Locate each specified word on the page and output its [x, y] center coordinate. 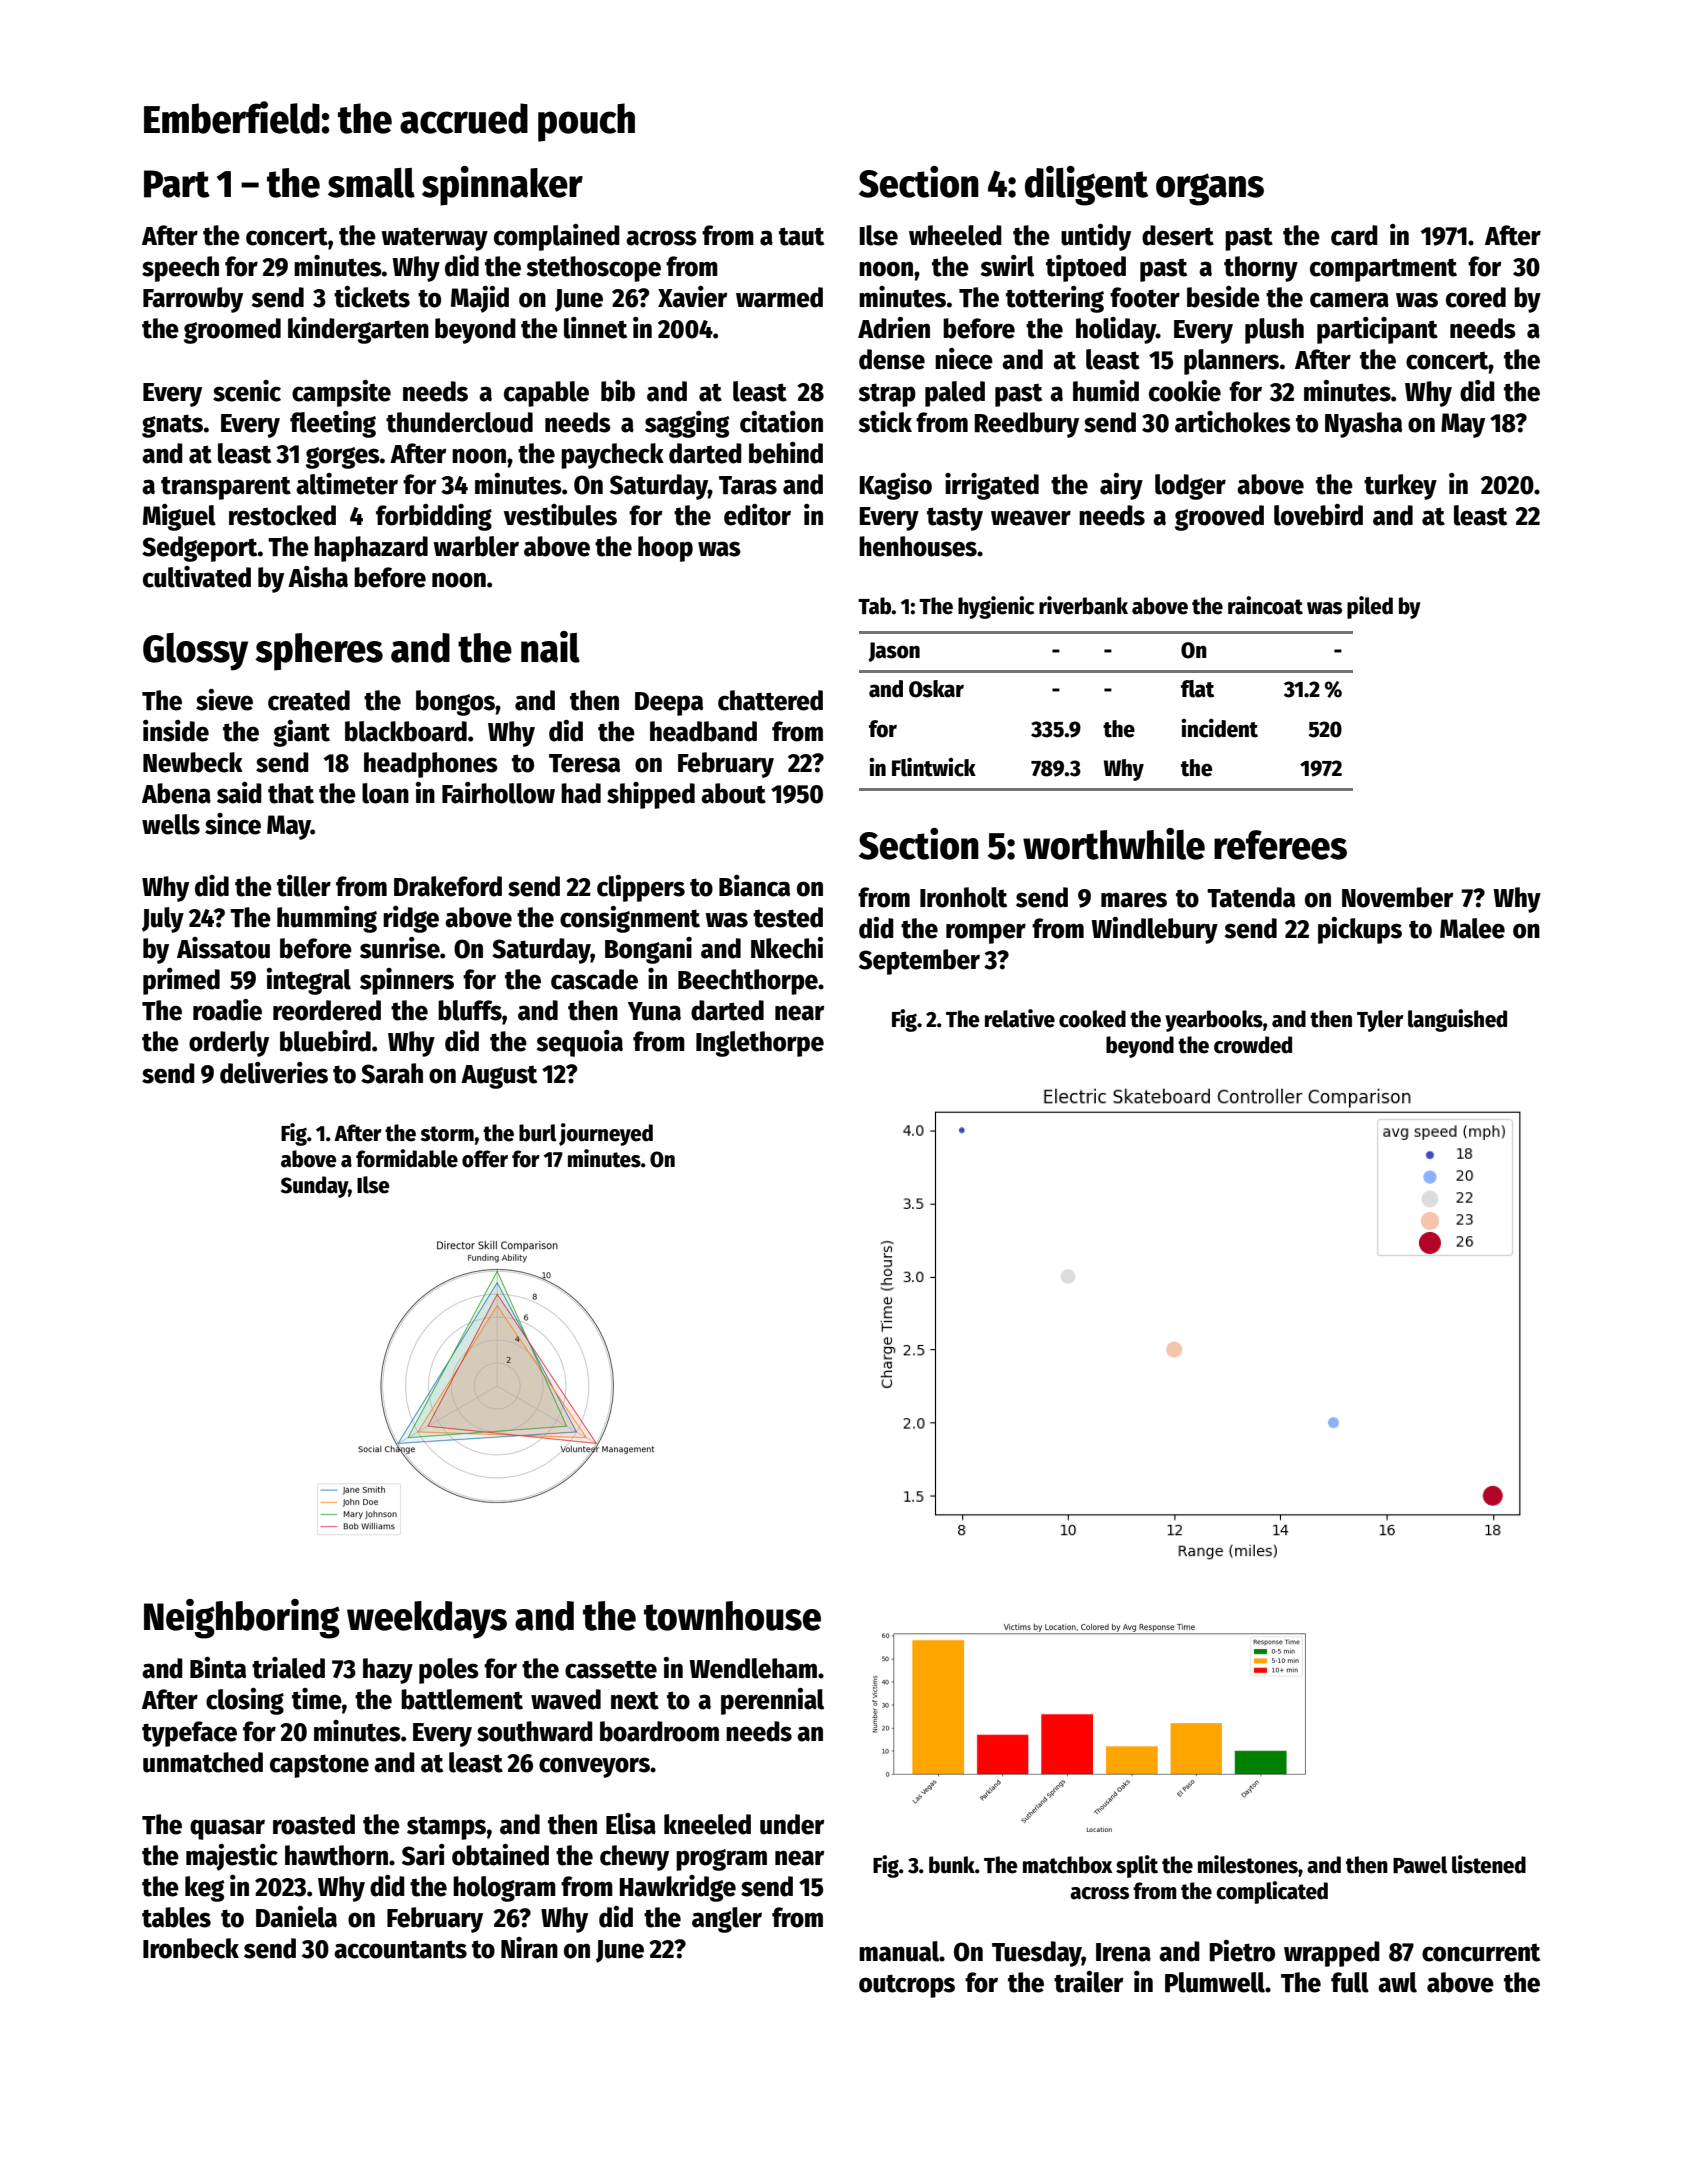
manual [899, 1951]
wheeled [955, 235]
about [733, 793]
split [1137, 1866]
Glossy [195, 652]
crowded [1253, 1045]
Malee [1472, 928]
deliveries [274, 1073]
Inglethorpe [760, 1044]
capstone [319, 1766]
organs [1210, 189]
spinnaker [502, 186]
